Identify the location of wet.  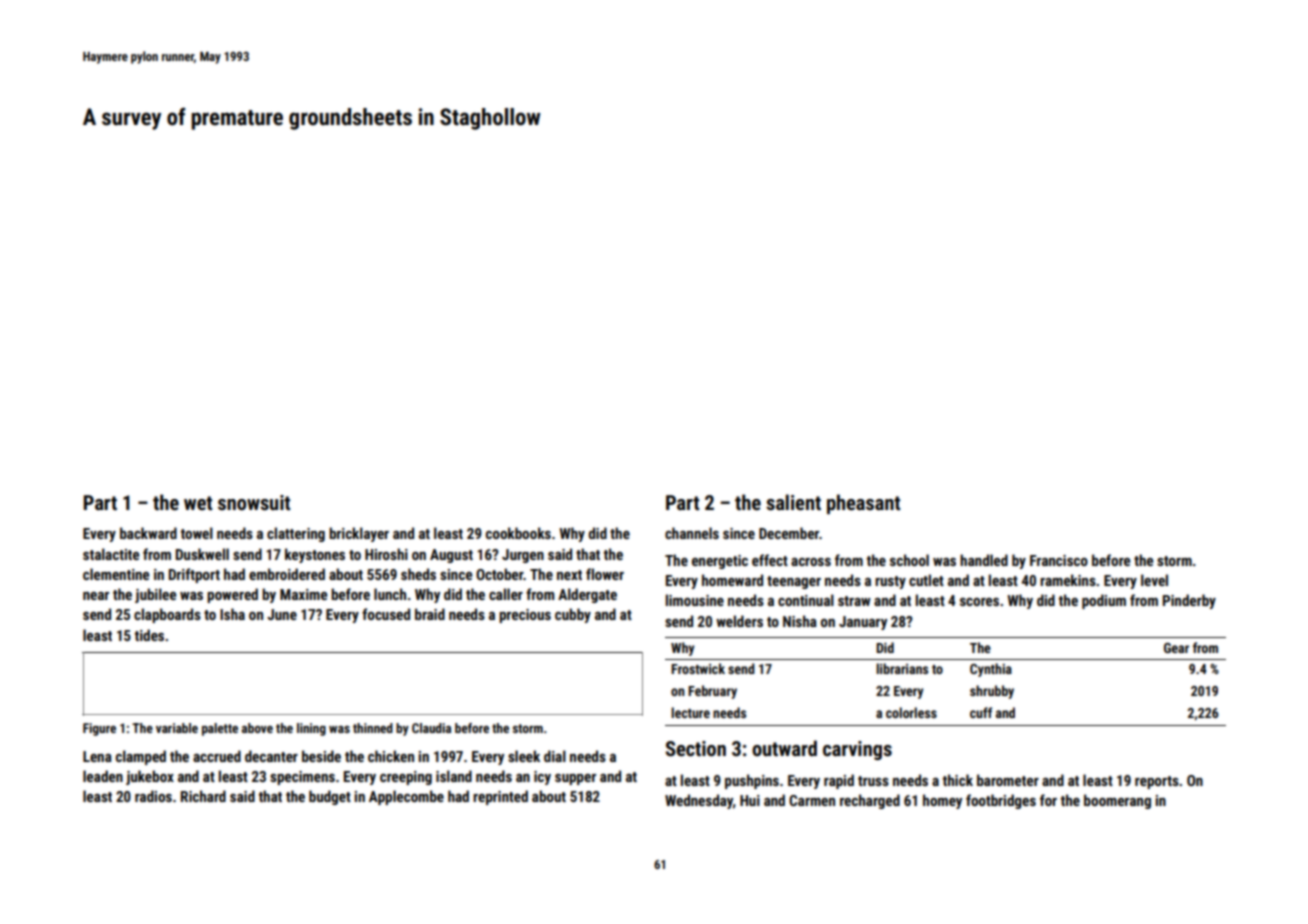
(198, 503).
